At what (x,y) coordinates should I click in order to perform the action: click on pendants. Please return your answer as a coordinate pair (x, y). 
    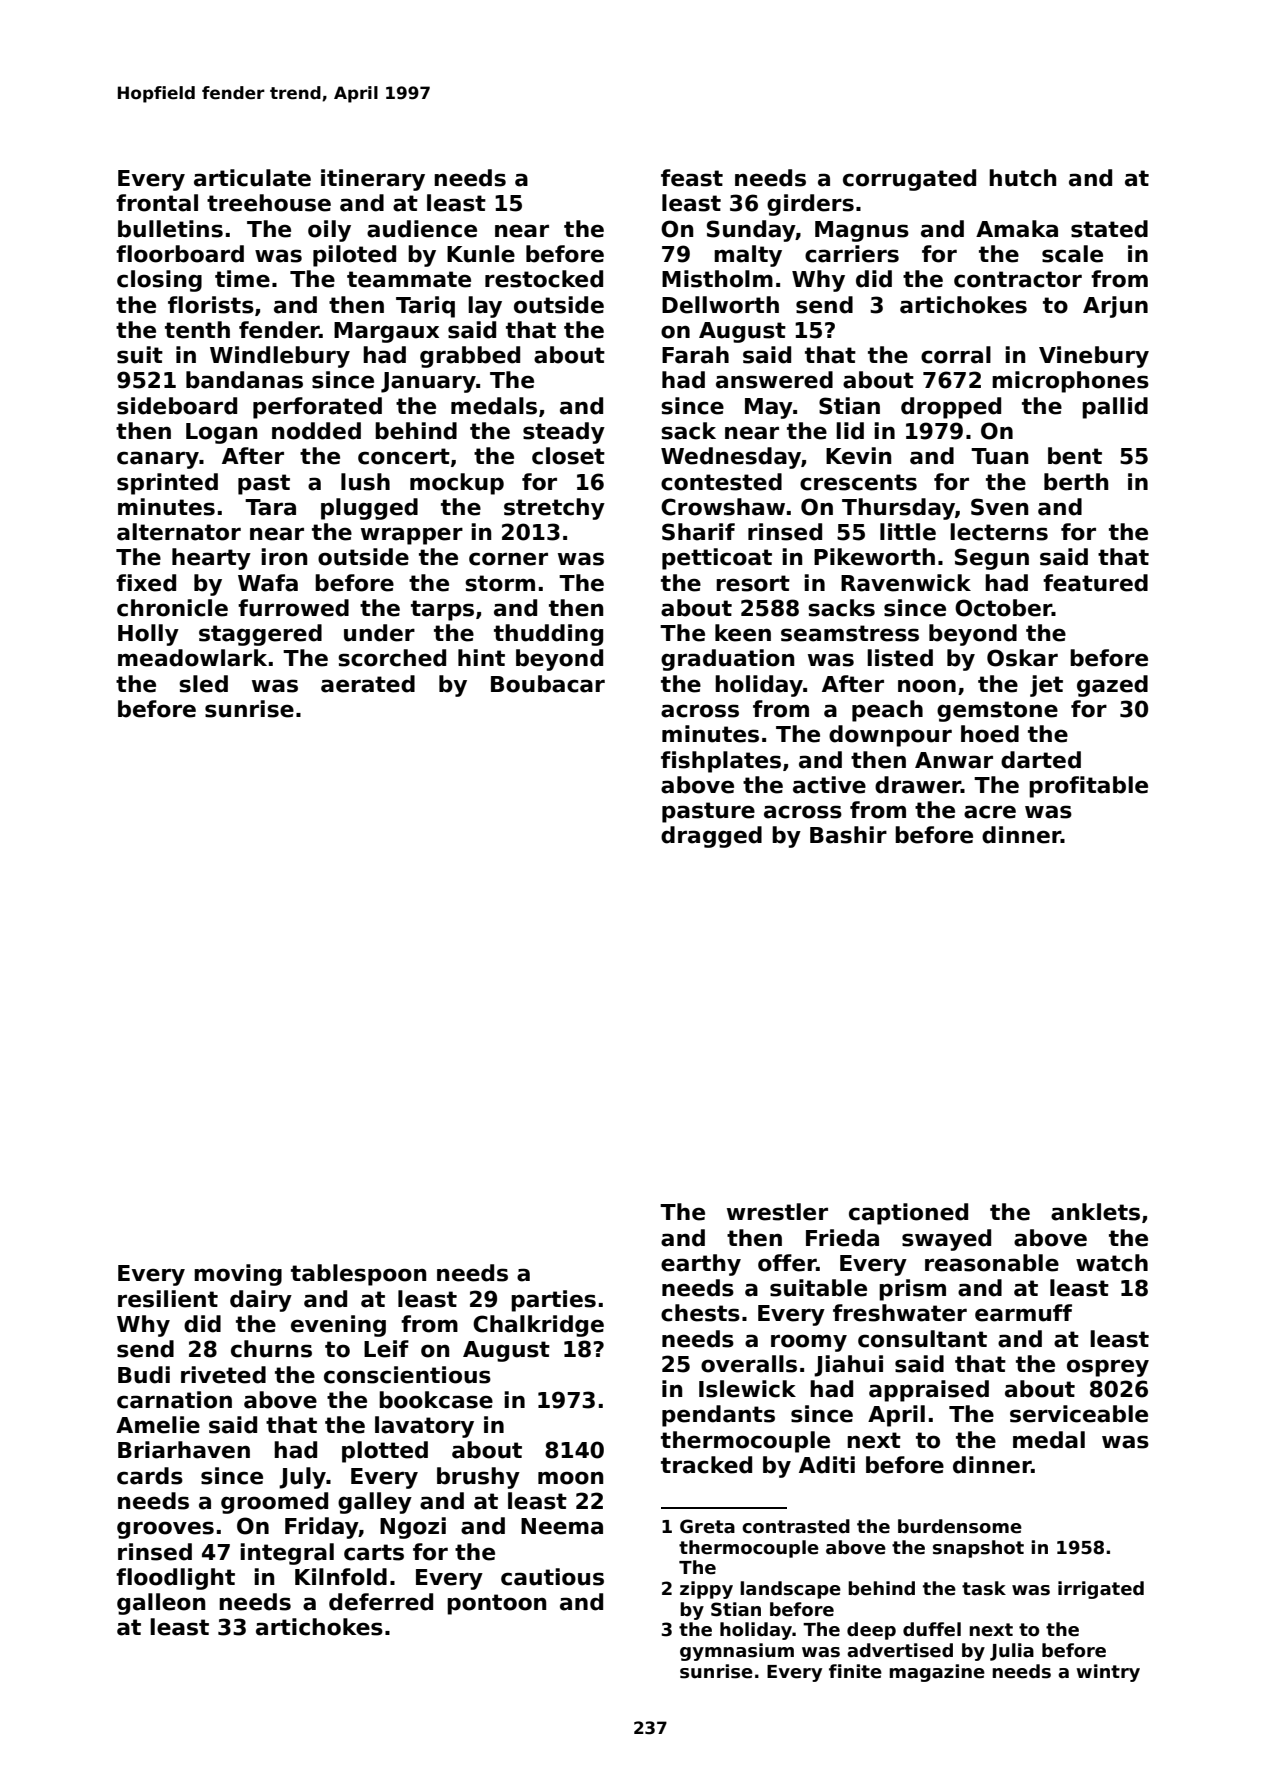
    Looking at the image, I should click on (718, 1416).
